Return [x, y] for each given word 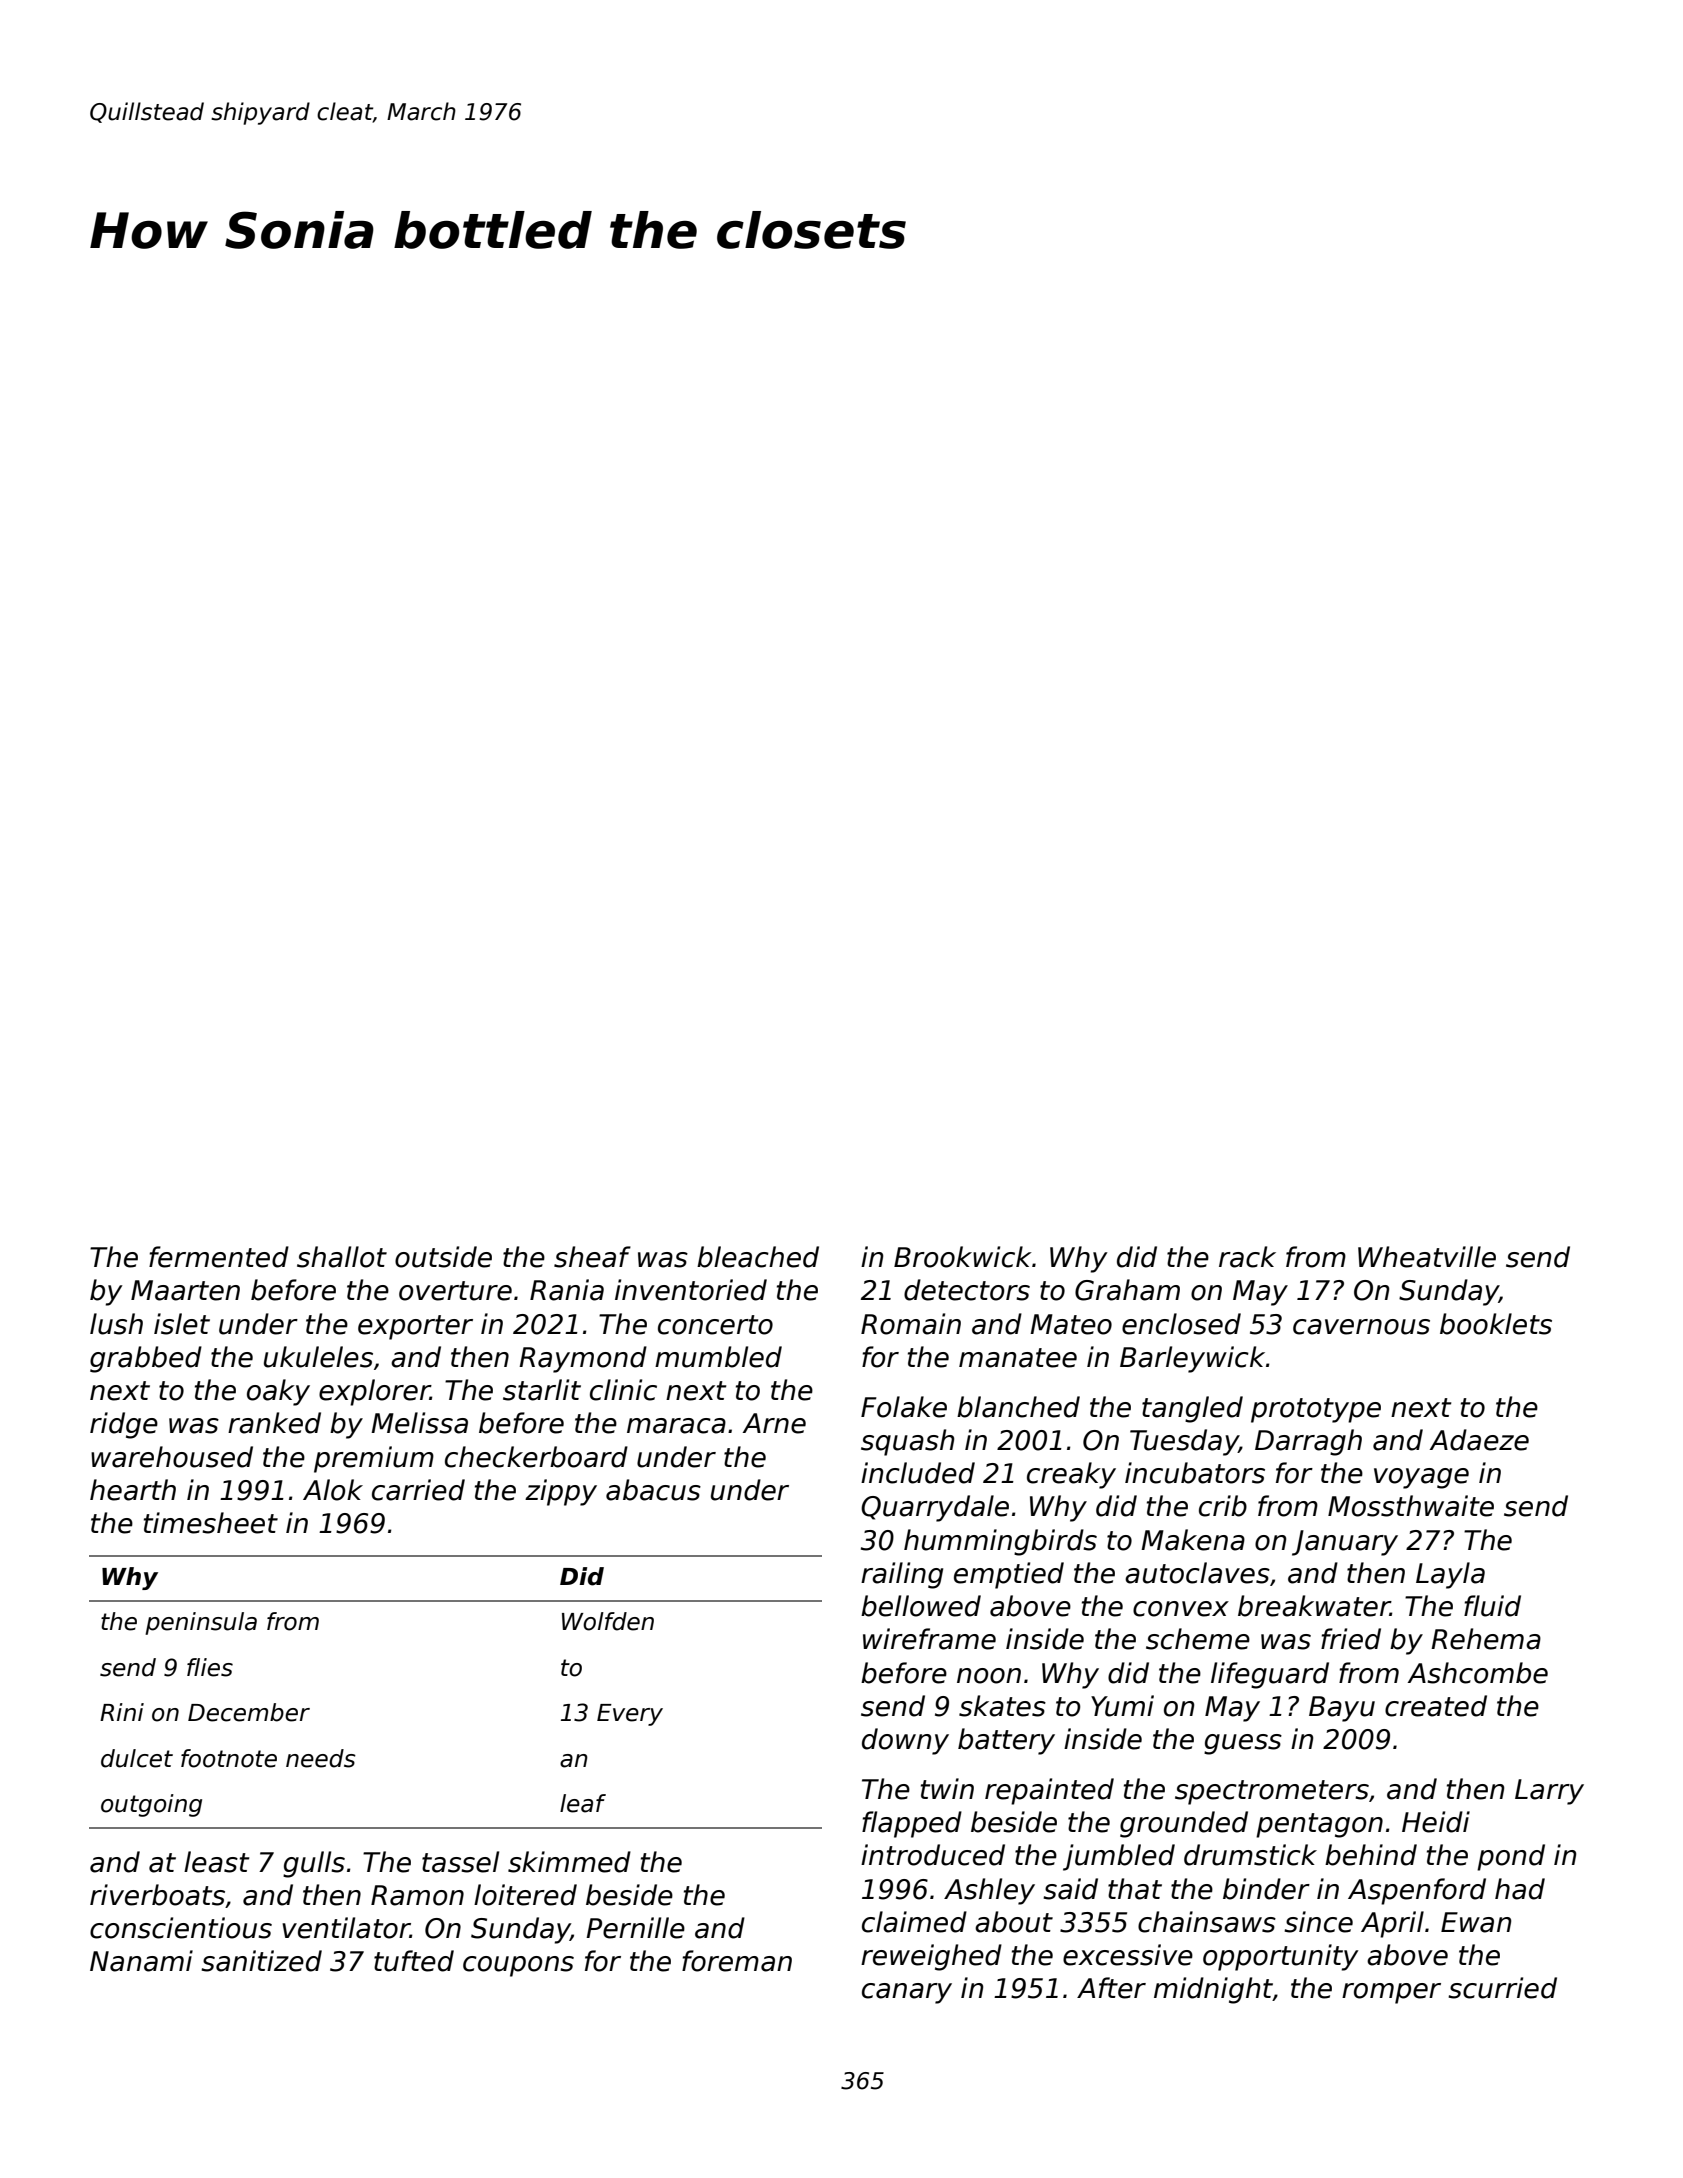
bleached [758, 1257]
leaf [583, 1803]
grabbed [146, 1359]
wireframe [929, 1639]
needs [321, 1758]
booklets [1496, 1324]
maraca [676, 1426]
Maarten [185, 1290]
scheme [1198, 1639]
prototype [1316, 1410]
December [249, 1712]
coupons [518, 1966]
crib [1223, 1506]
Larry [1549, 1792]
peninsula [201, 1623]
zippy [561, 1492]
